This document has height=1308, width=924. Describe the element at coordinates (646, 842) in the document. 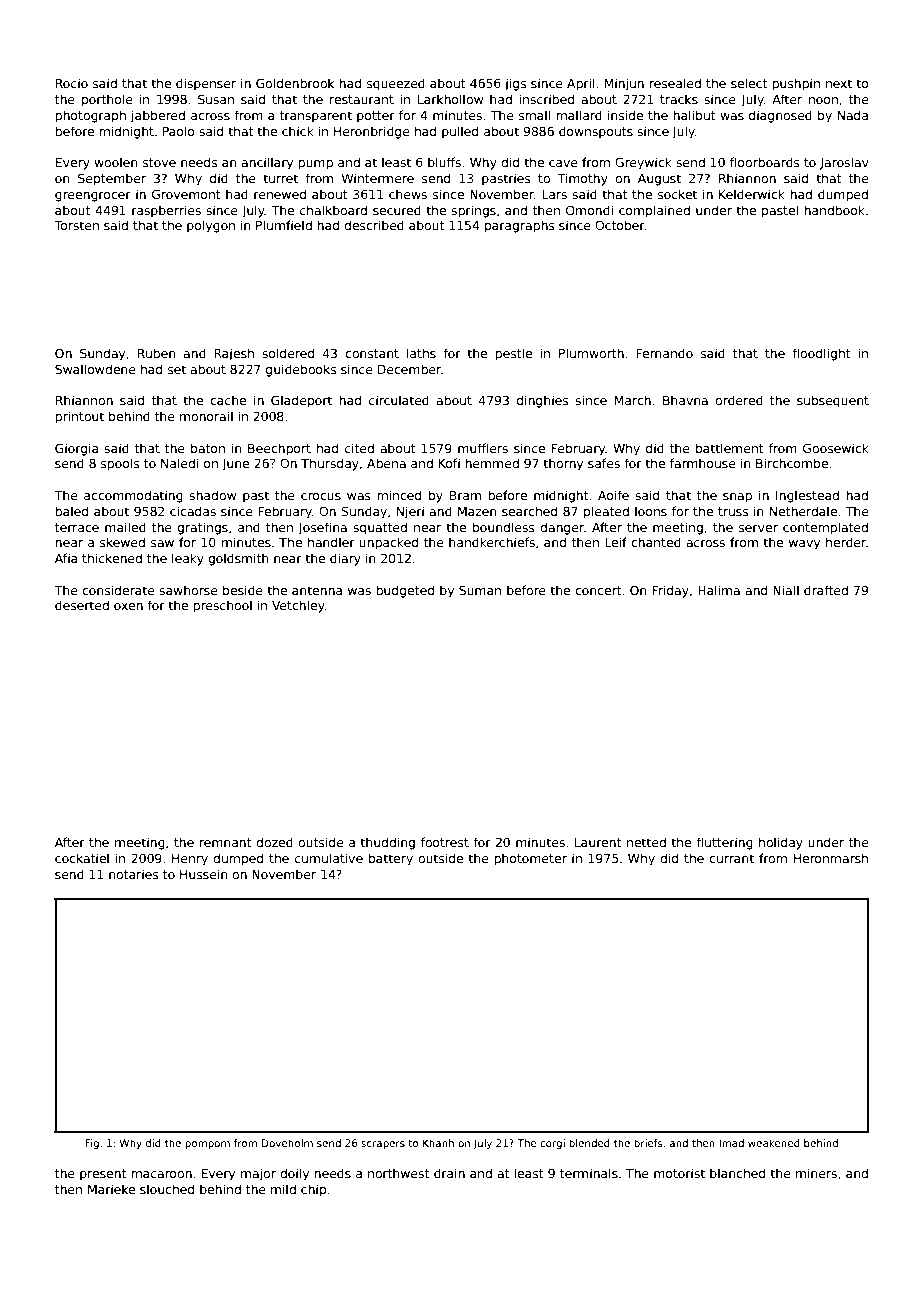

I see `netted` at that location.
